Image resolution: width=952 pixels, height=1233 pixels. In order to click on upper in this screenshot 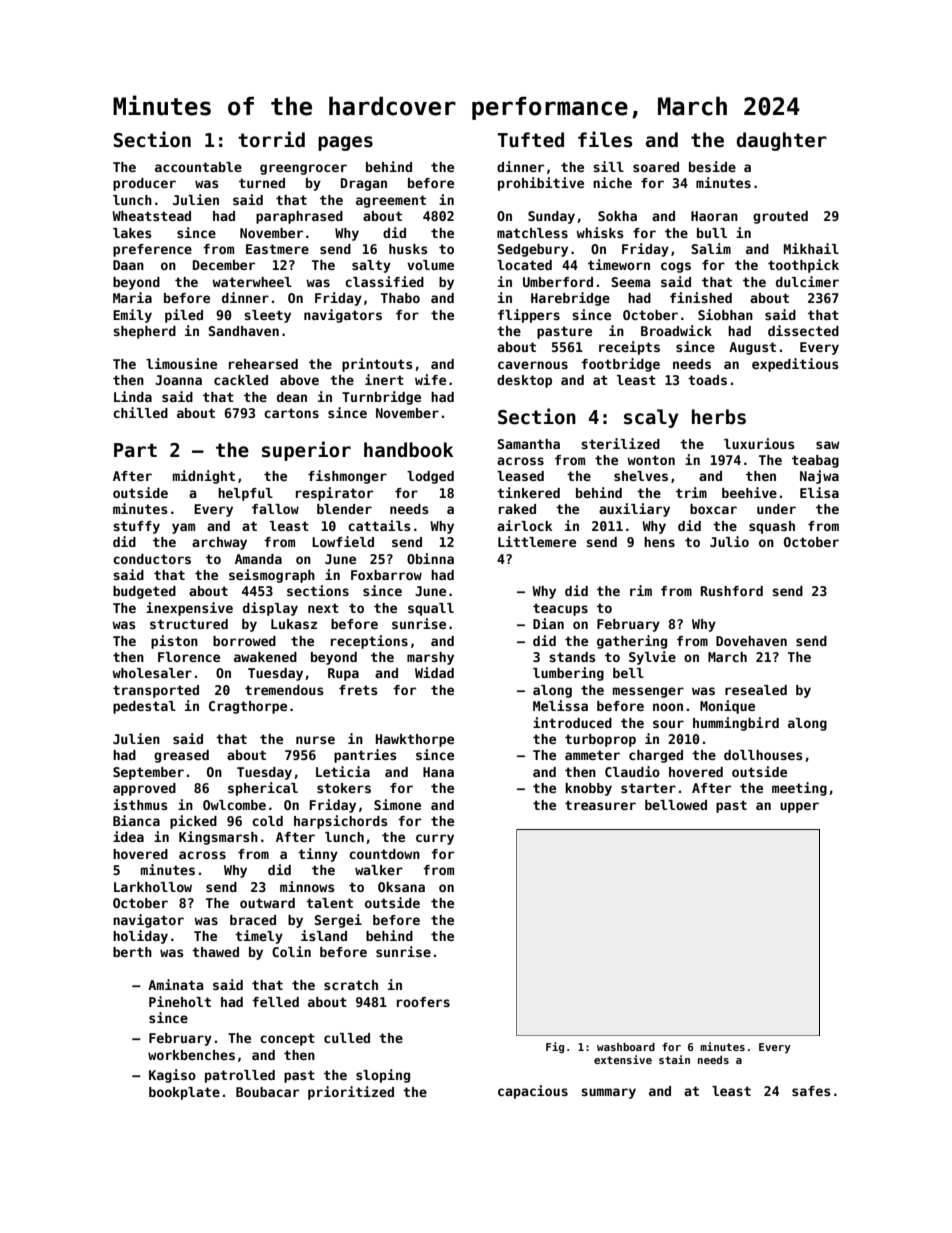, I will do `click(799, 807)`.
